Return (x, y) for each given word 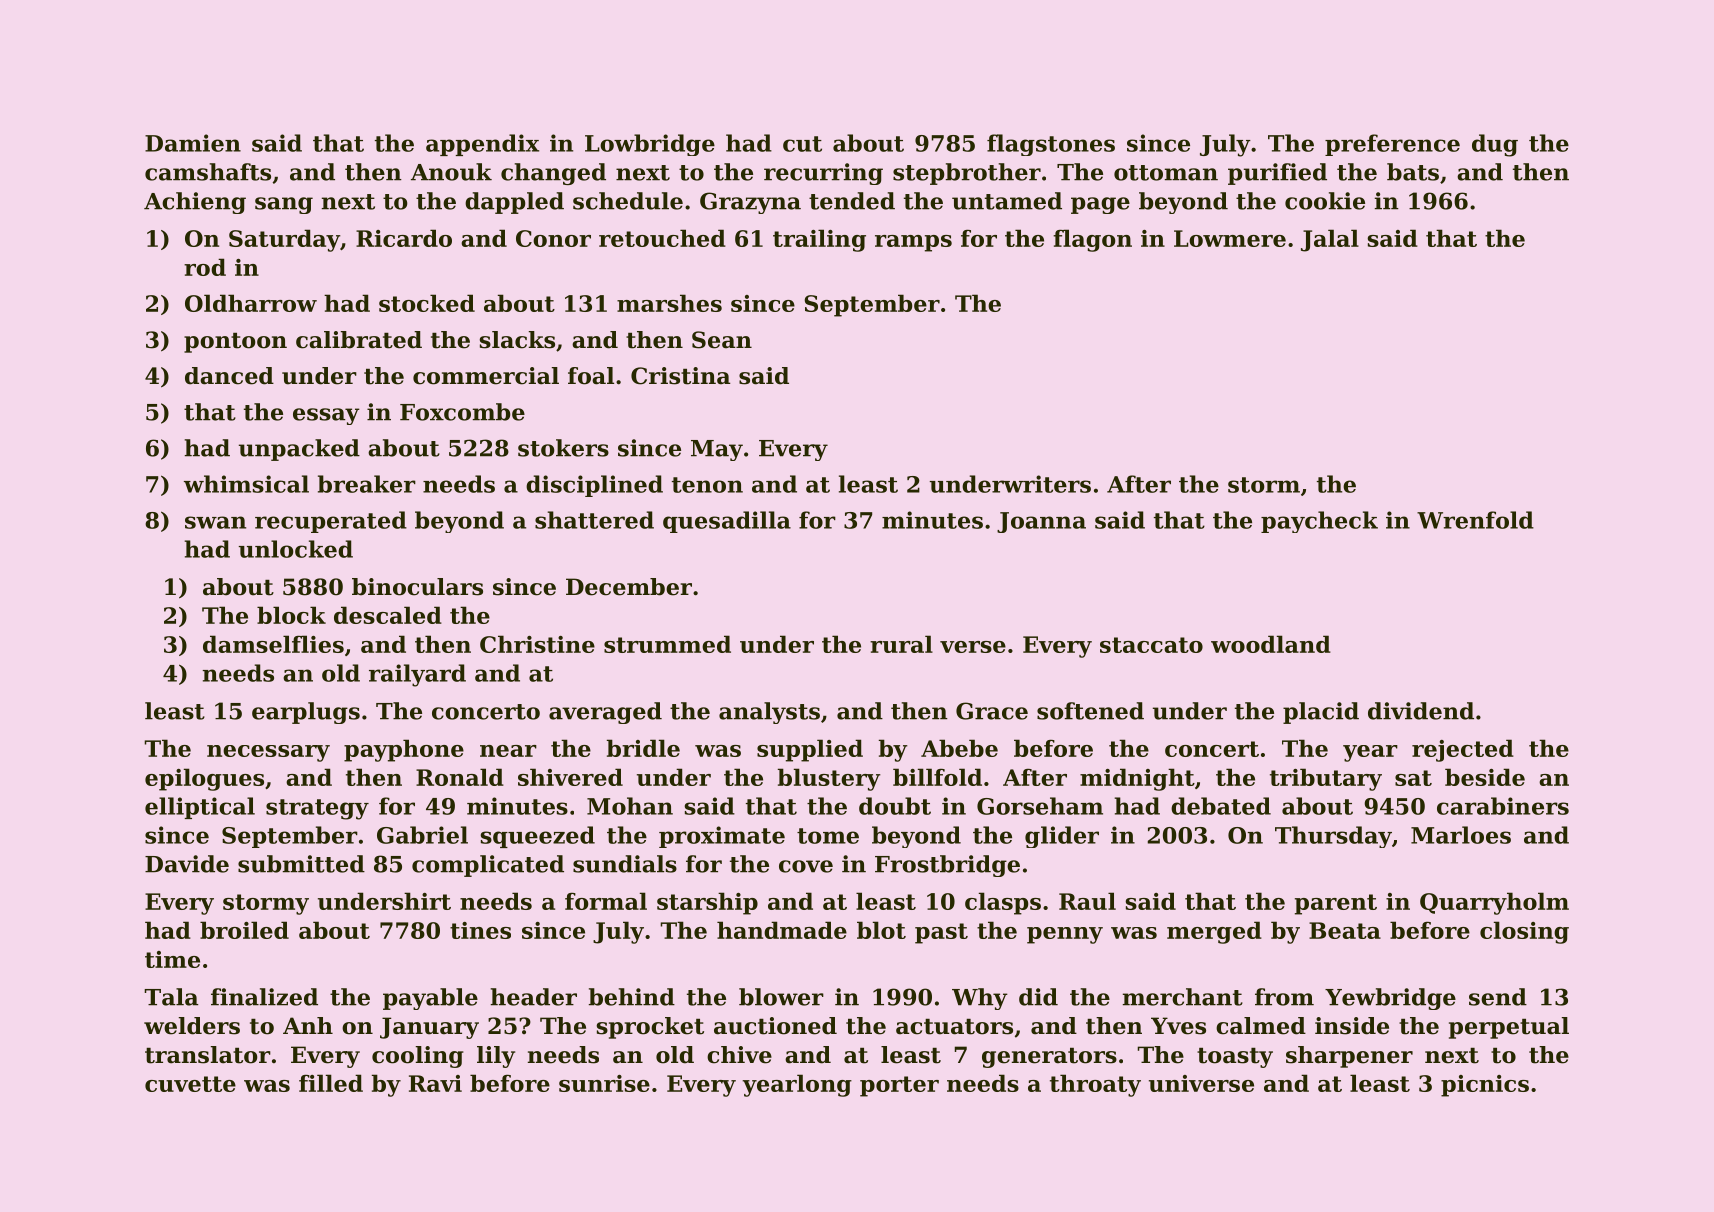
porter (899, 1086)
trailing (819, 240)
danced (229, 376)
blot (881, 930)
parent (1336, 904)
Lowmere (1230, 238)
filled (331, 1083)
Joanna (1041, 522)
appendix (482, 145)
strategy (317, 809)
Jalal (1330, 240)
